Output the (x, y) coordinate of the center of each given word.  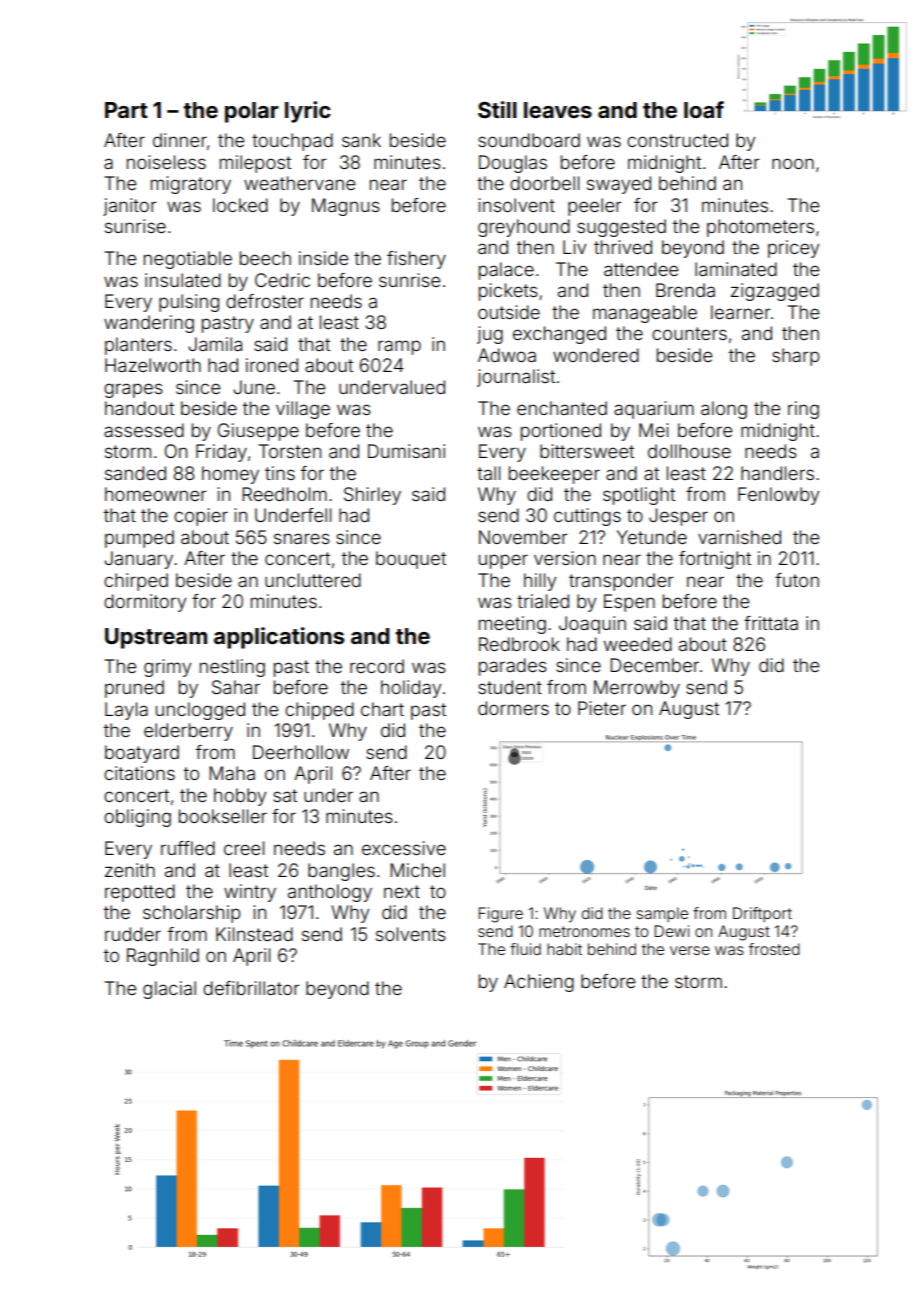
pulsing (189, 303)
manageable (645, 314)
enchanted (562, 408)
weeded (638, 644)
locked (240, 205)
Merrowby (637, 689)
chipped (319, 711)
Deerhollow (301, 752)
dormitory (145, 603)
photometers (760, 228)
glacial (169, 990)
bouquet (411, 560)
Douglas (513, 164)
